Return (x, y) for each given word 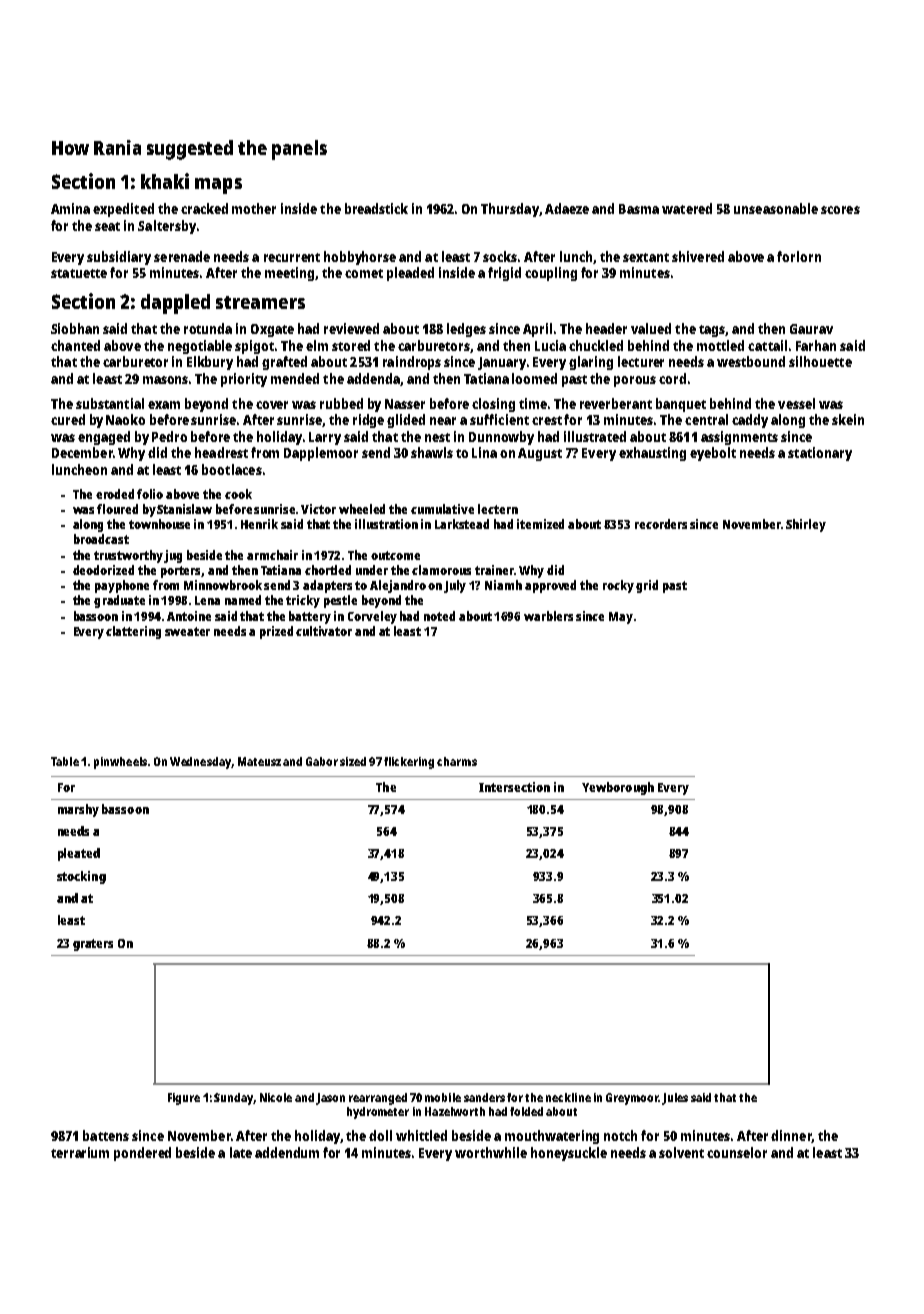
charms (457, 761)
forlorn (799, 256)
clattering (133, 632)
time (533, 403)
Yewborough (618, 788)
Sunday (233, 1099)
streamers (260, 302)
